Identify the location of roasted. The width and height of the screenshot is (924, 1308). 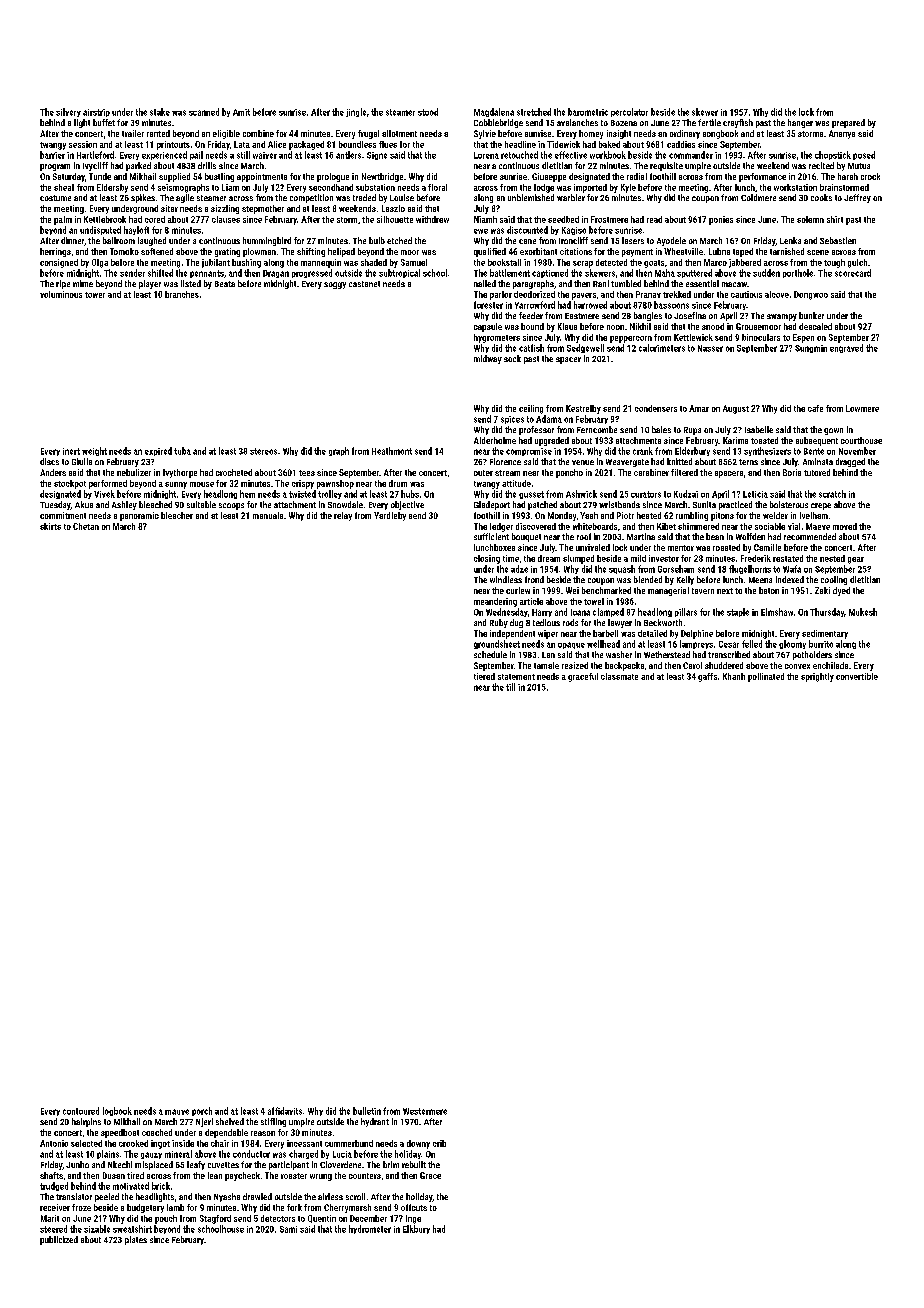
(726, 547).
